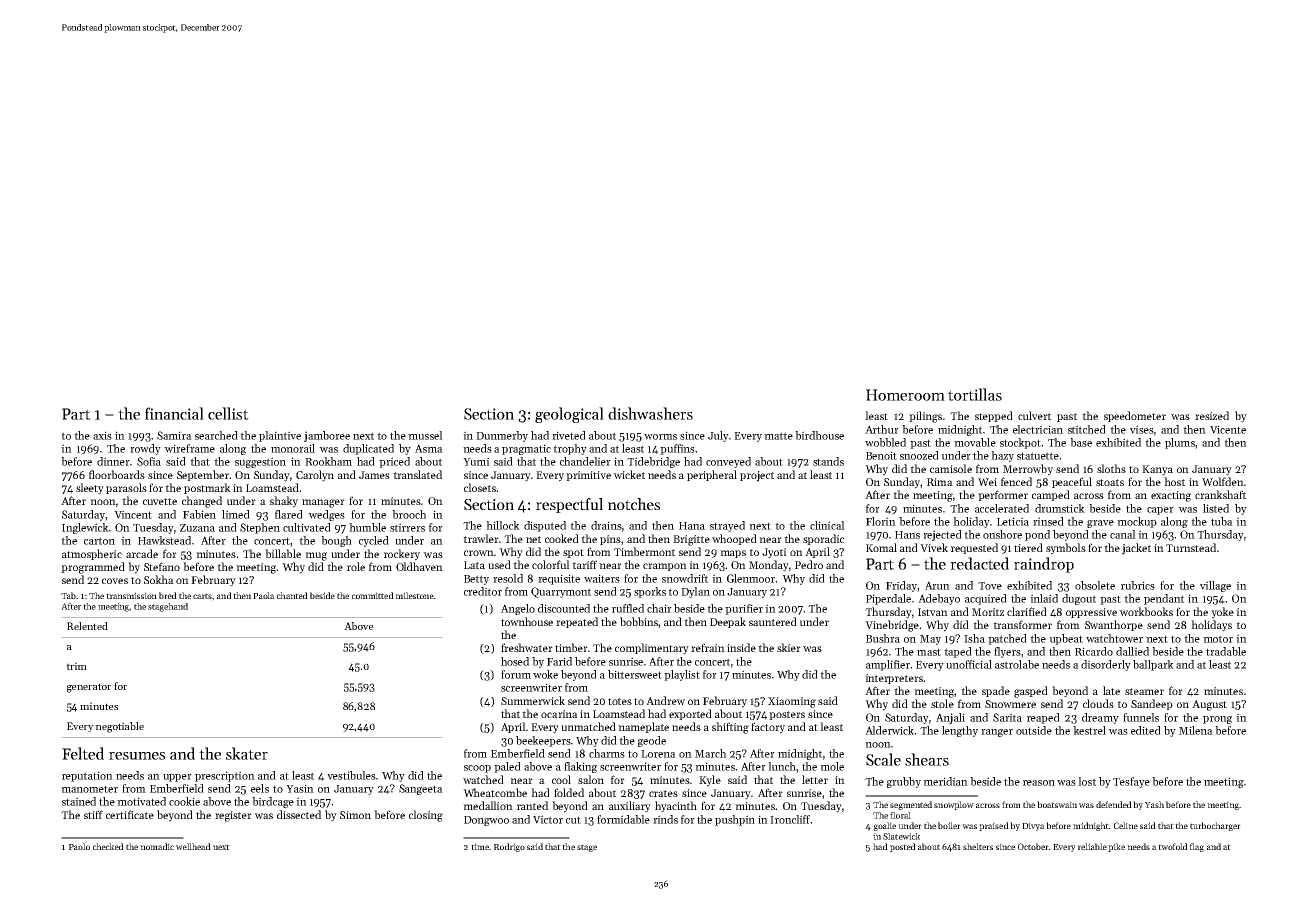 The width and height of the document is (1308, 924). I want to click on dishwashers, so click(650, 413).
